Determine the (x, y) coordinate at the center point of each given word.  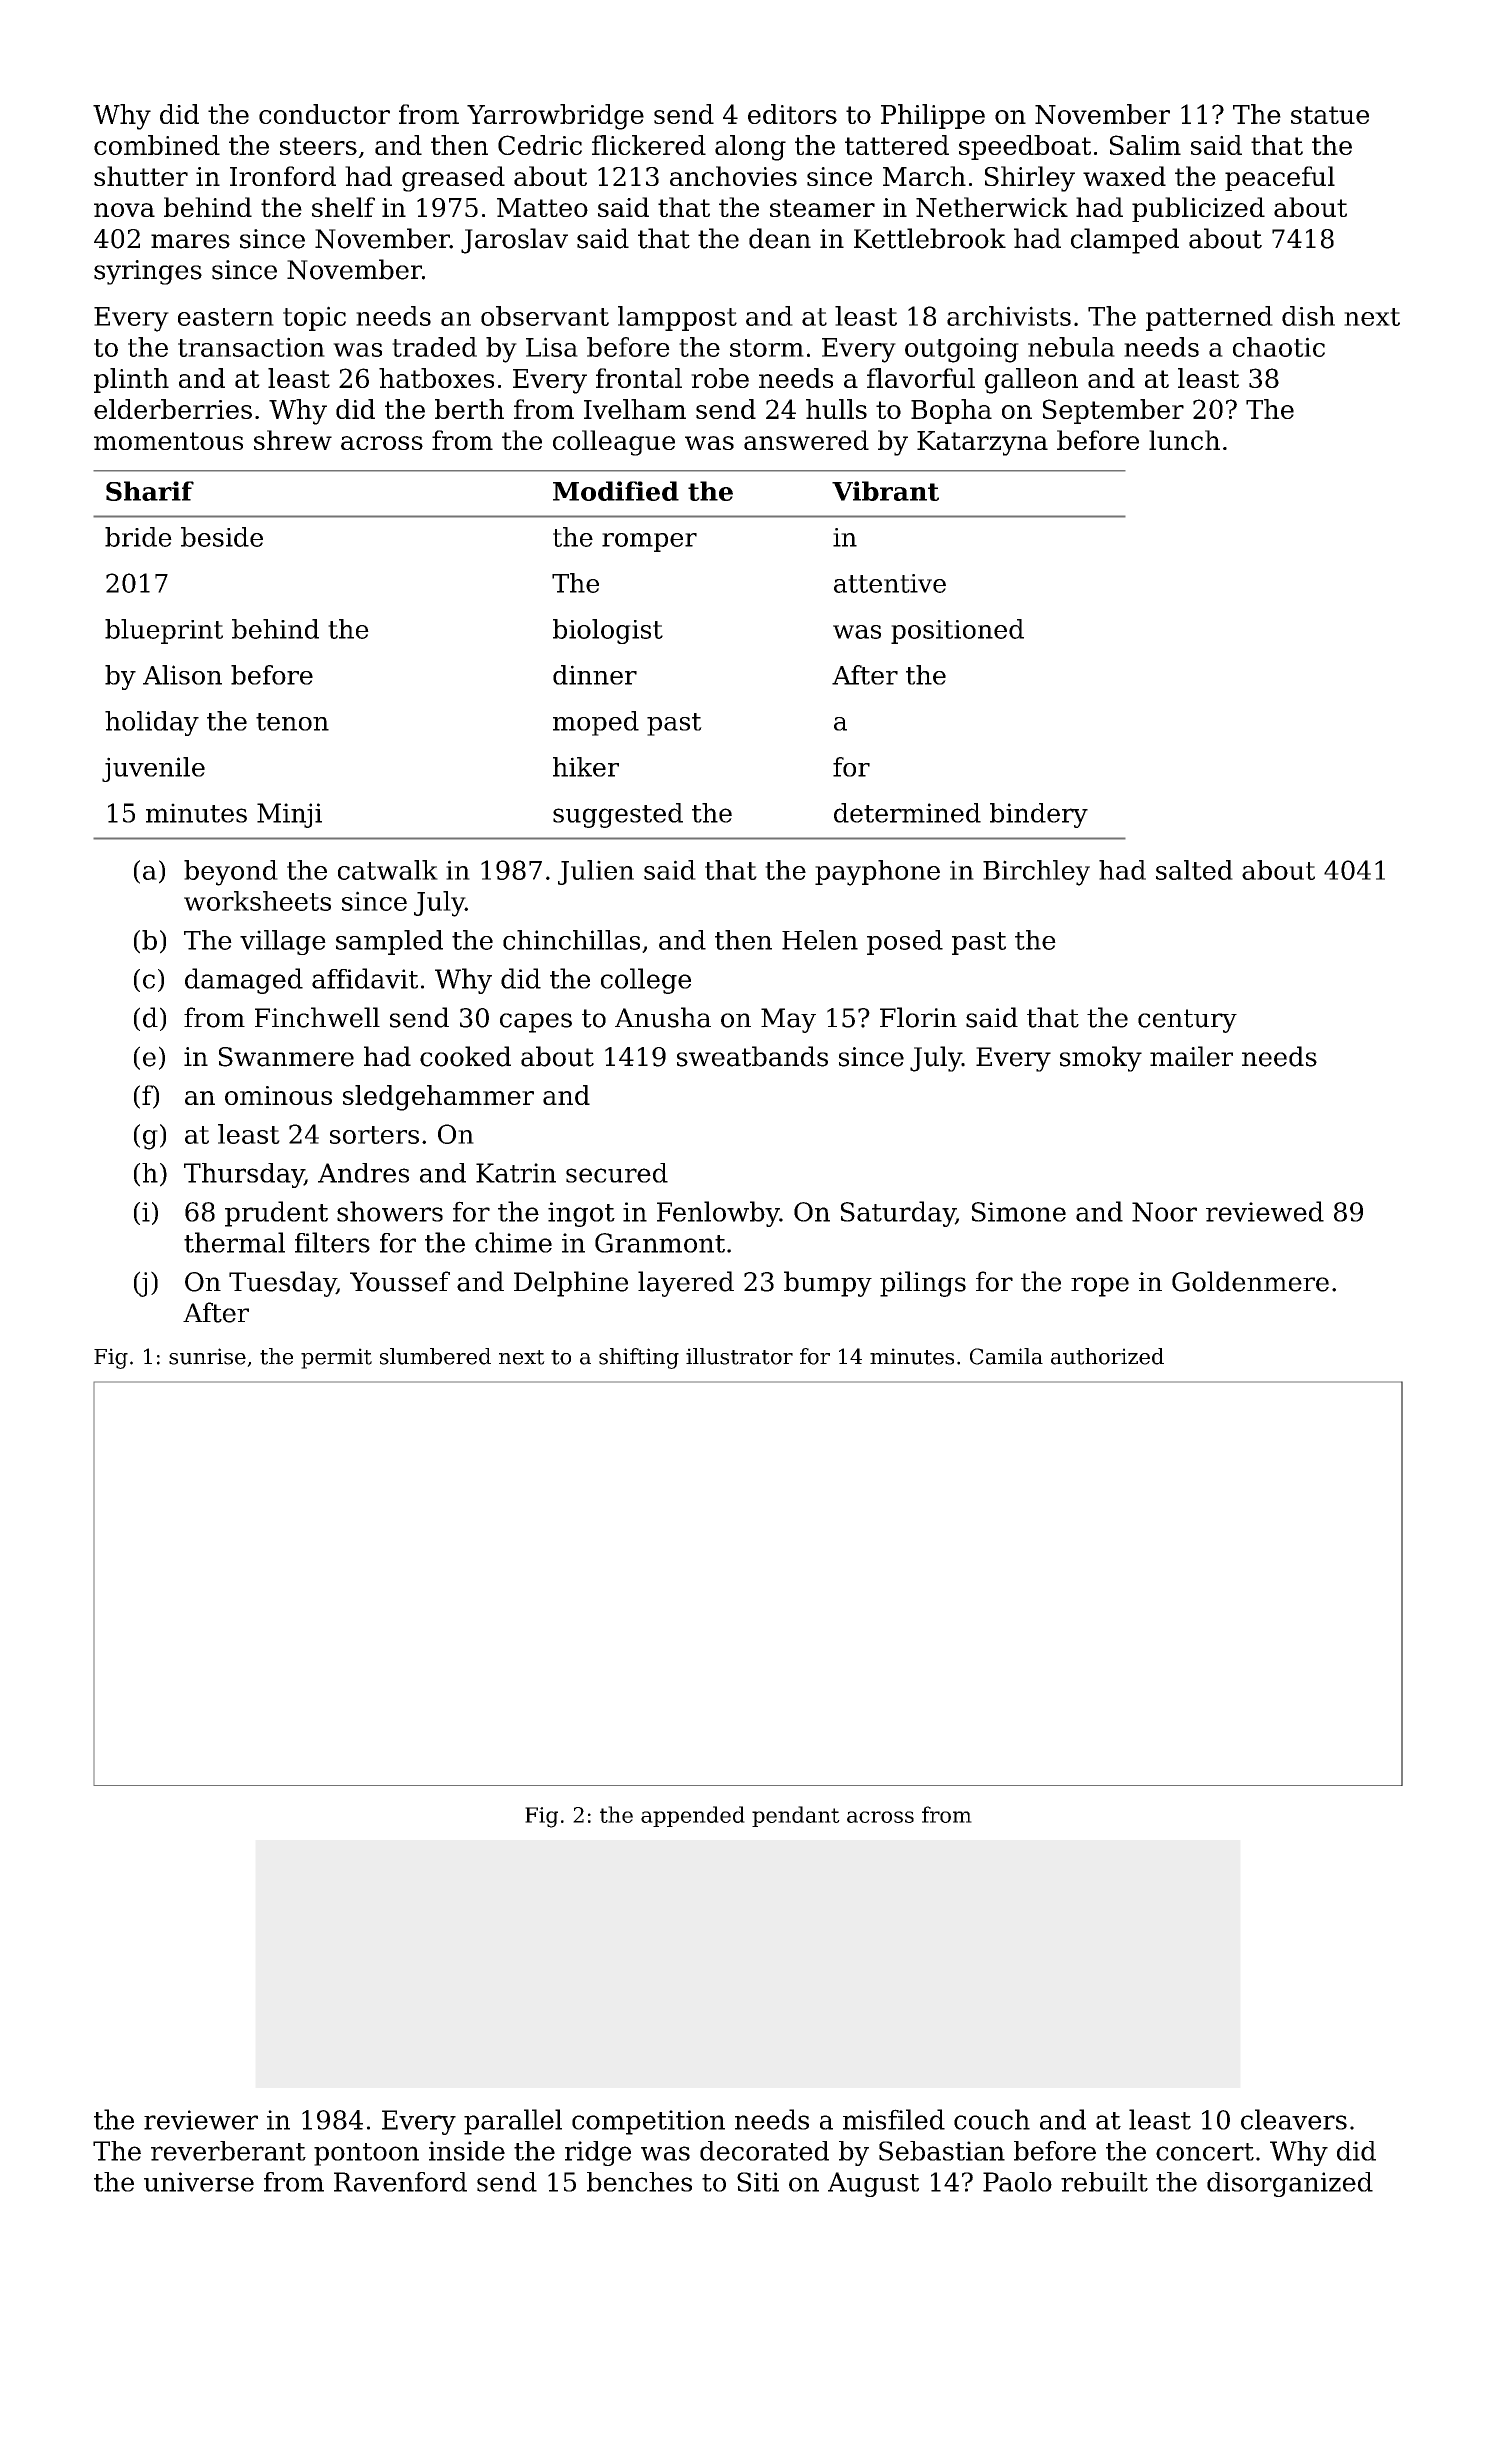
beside (222, 537)
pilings (923, 1284)
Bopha (951, 411)
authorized (1107, 1356)
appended (693, 1816)
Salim (1145, 145)
